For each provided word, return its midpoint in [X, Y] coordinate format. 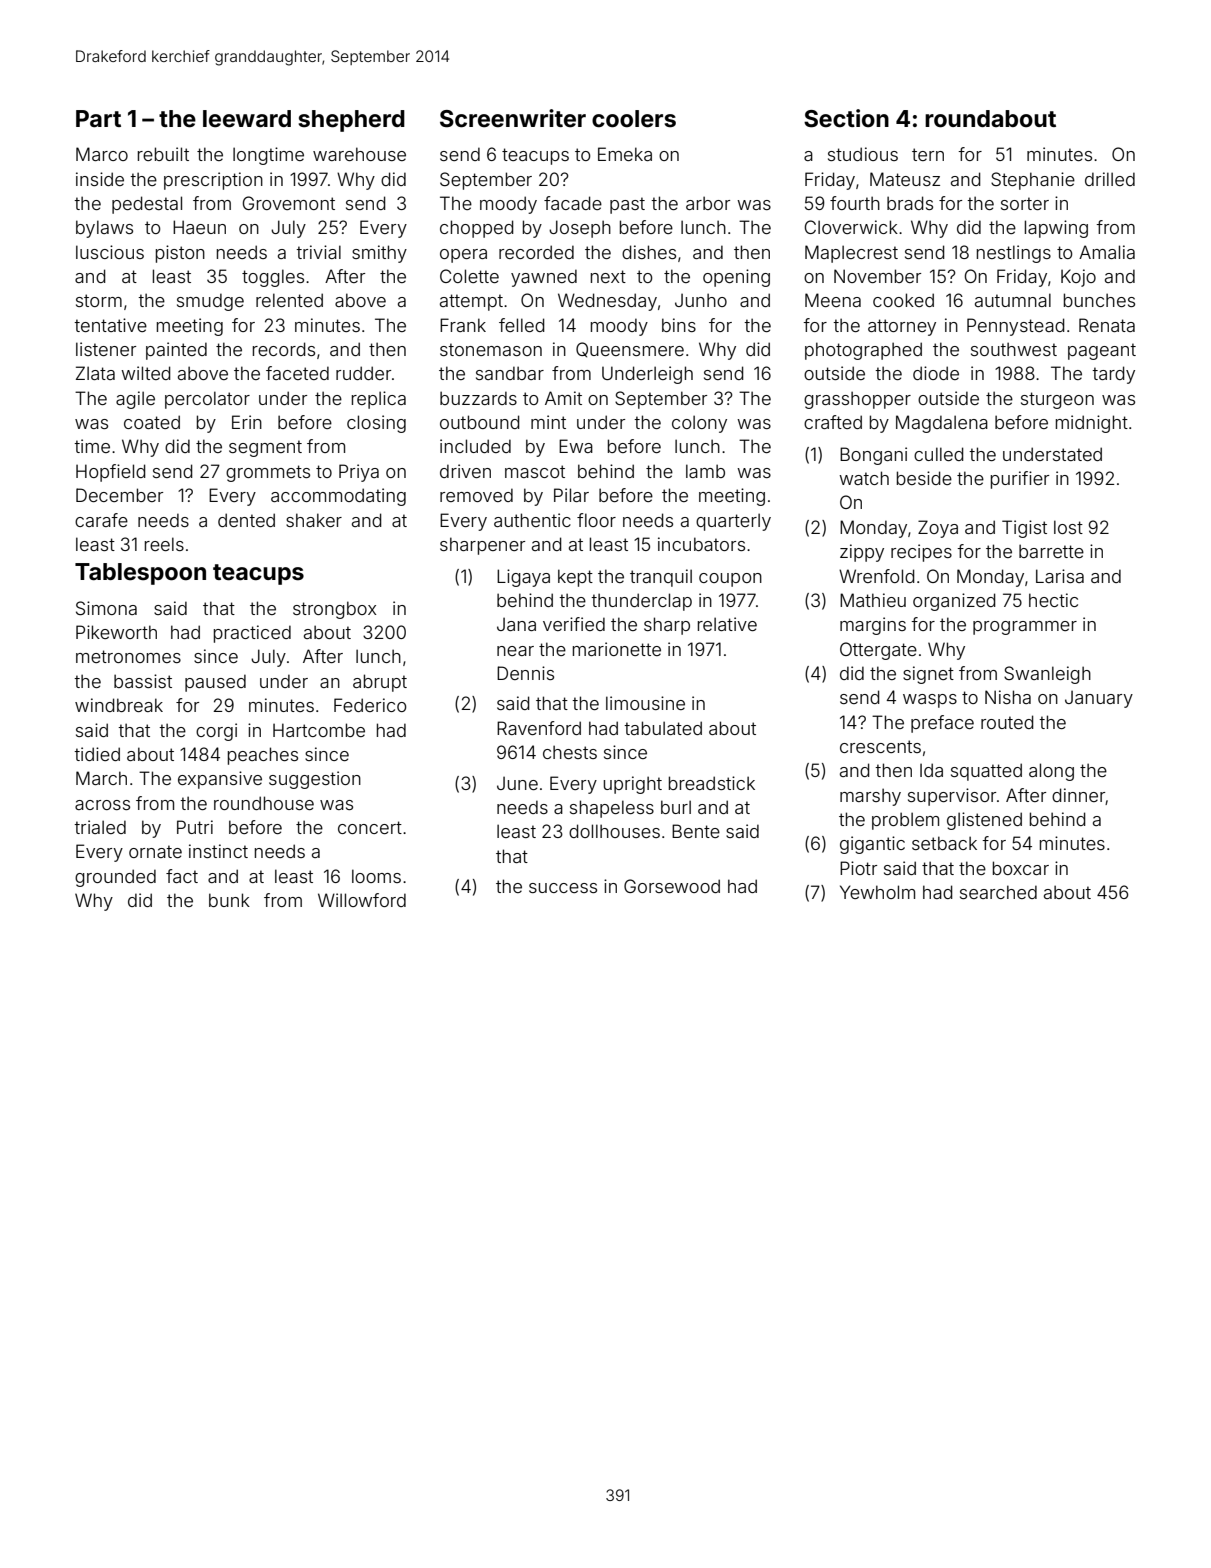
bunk [229, 900]
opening [736, 278]
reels [164, 544]
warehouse [359, 154]
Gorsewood [672, 886]
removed [476, 495]
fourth [855, 203]
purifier [1020, 480]
